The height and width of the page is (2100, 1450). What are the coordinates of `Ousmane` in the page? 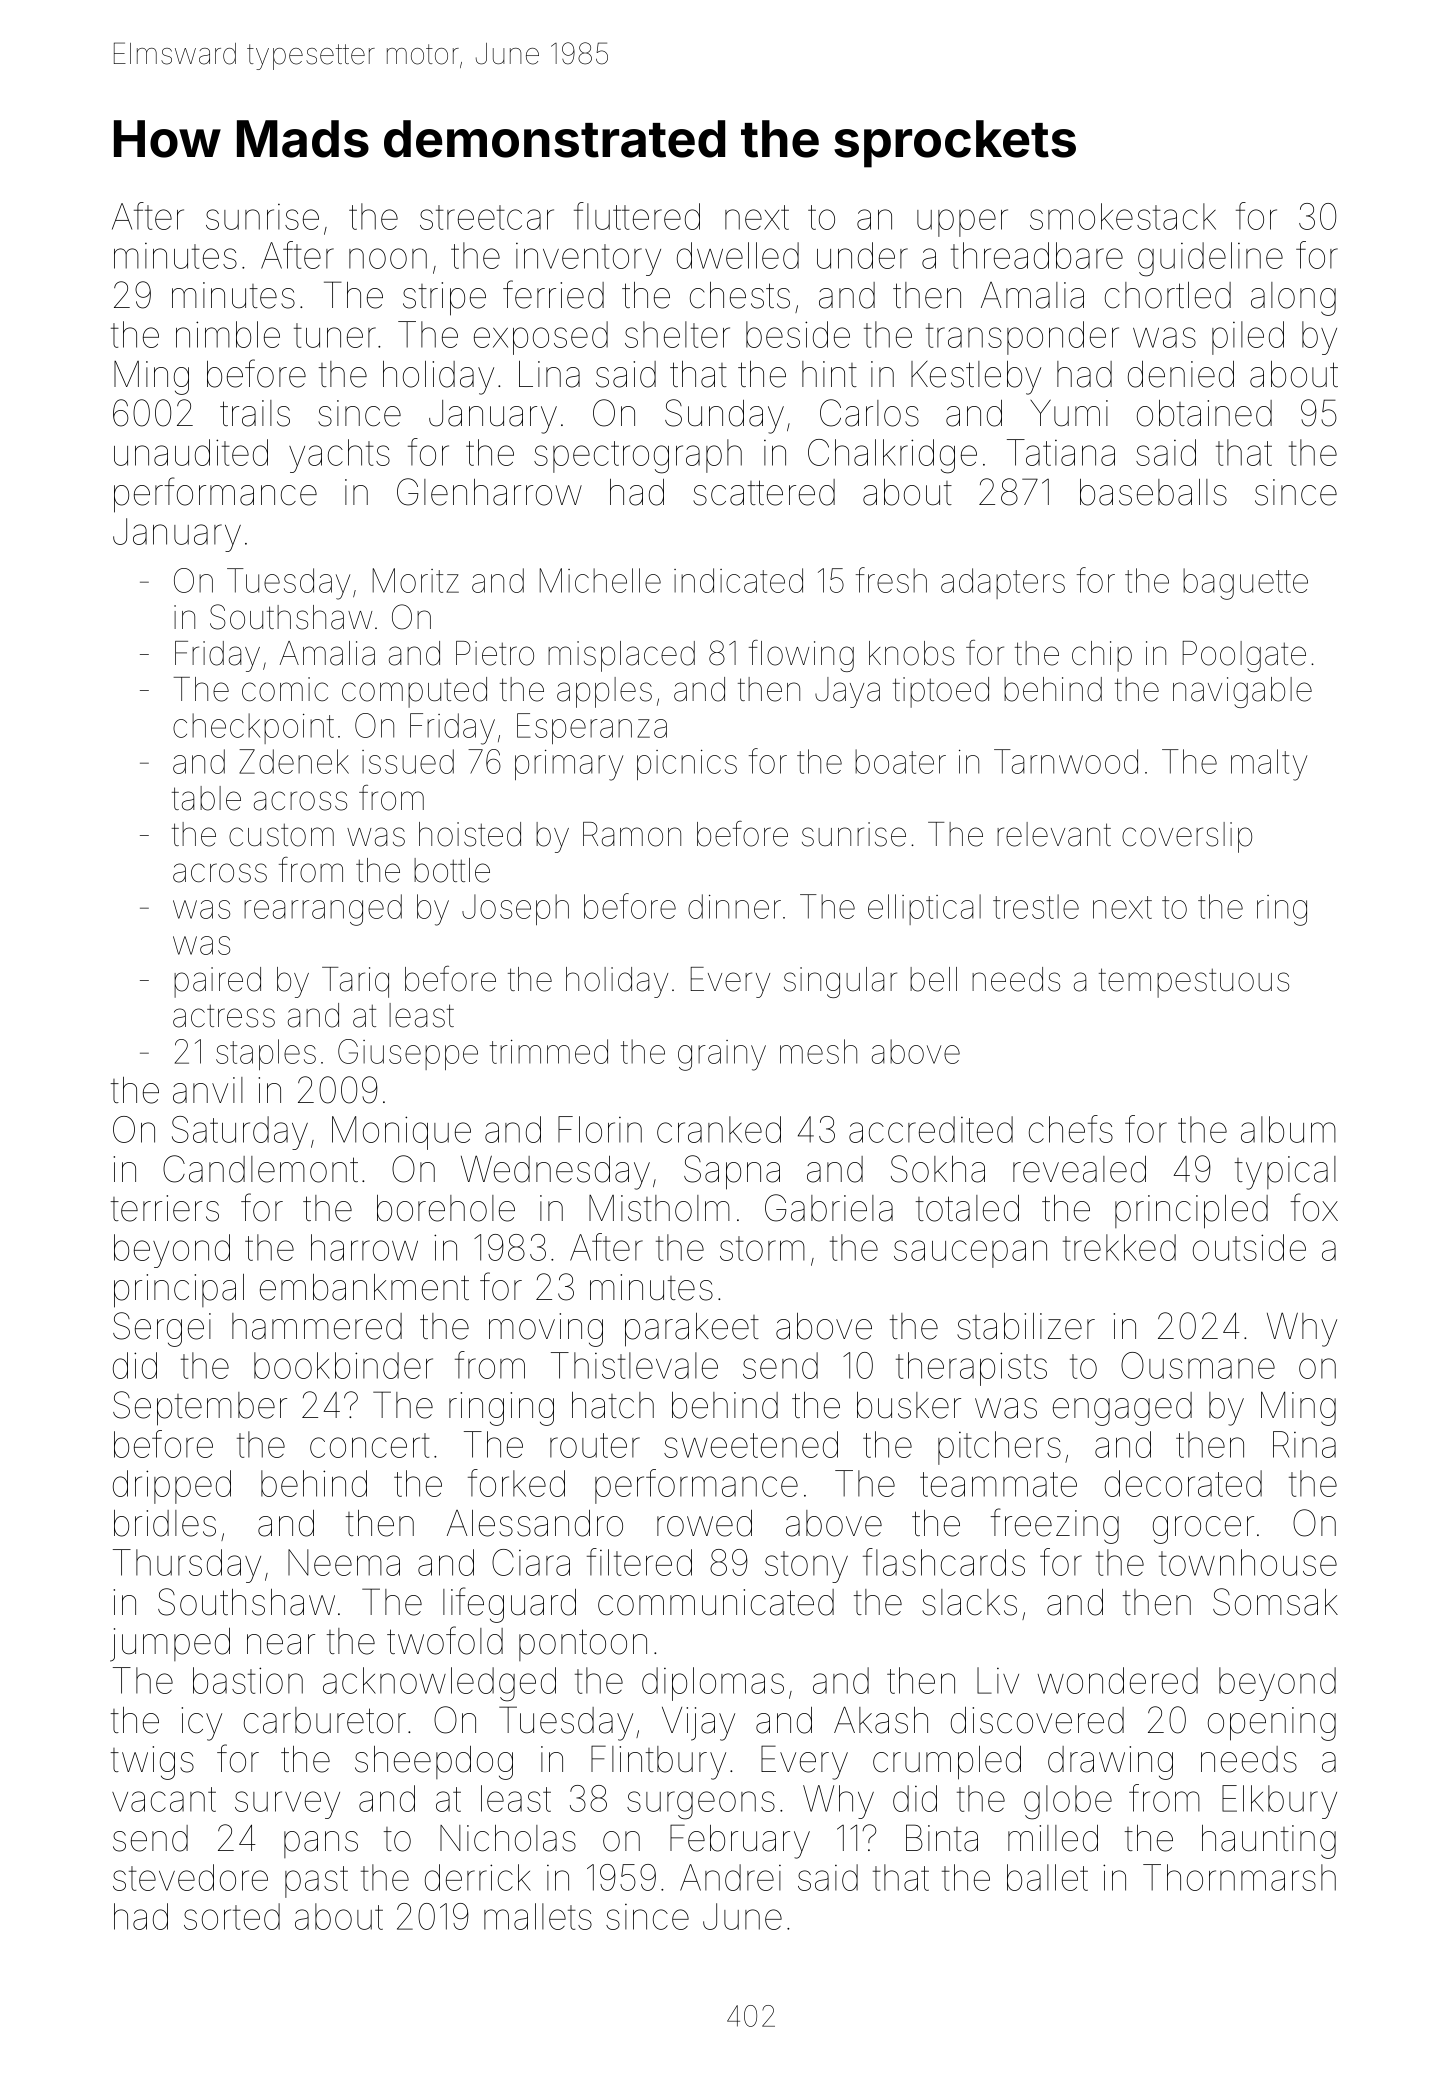 It's located at (1198, 1365).
